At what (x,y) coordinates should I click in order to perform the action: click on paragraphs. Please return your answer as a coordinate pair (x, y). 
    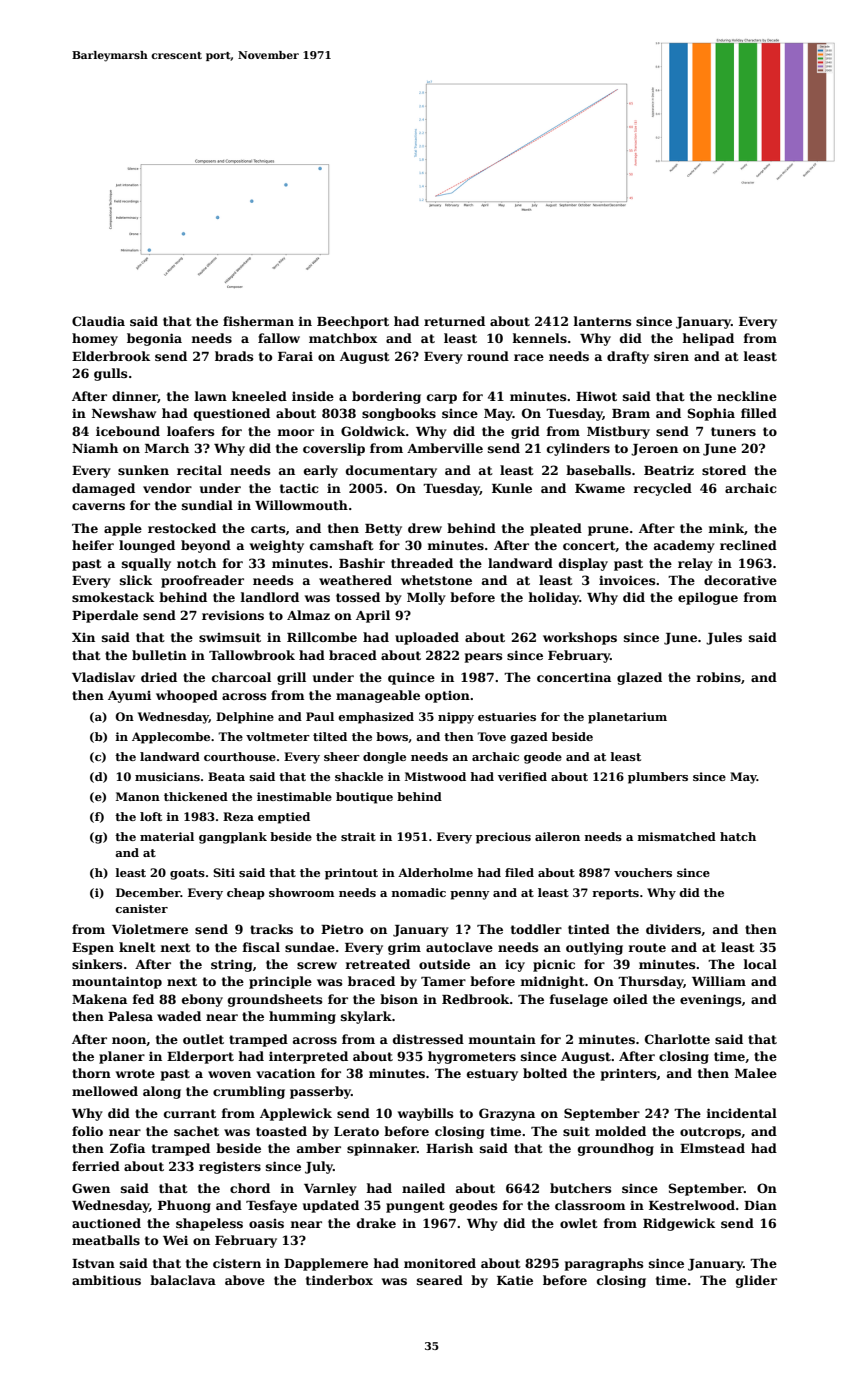
    Looking at the image, I should click on (604, 1264).
